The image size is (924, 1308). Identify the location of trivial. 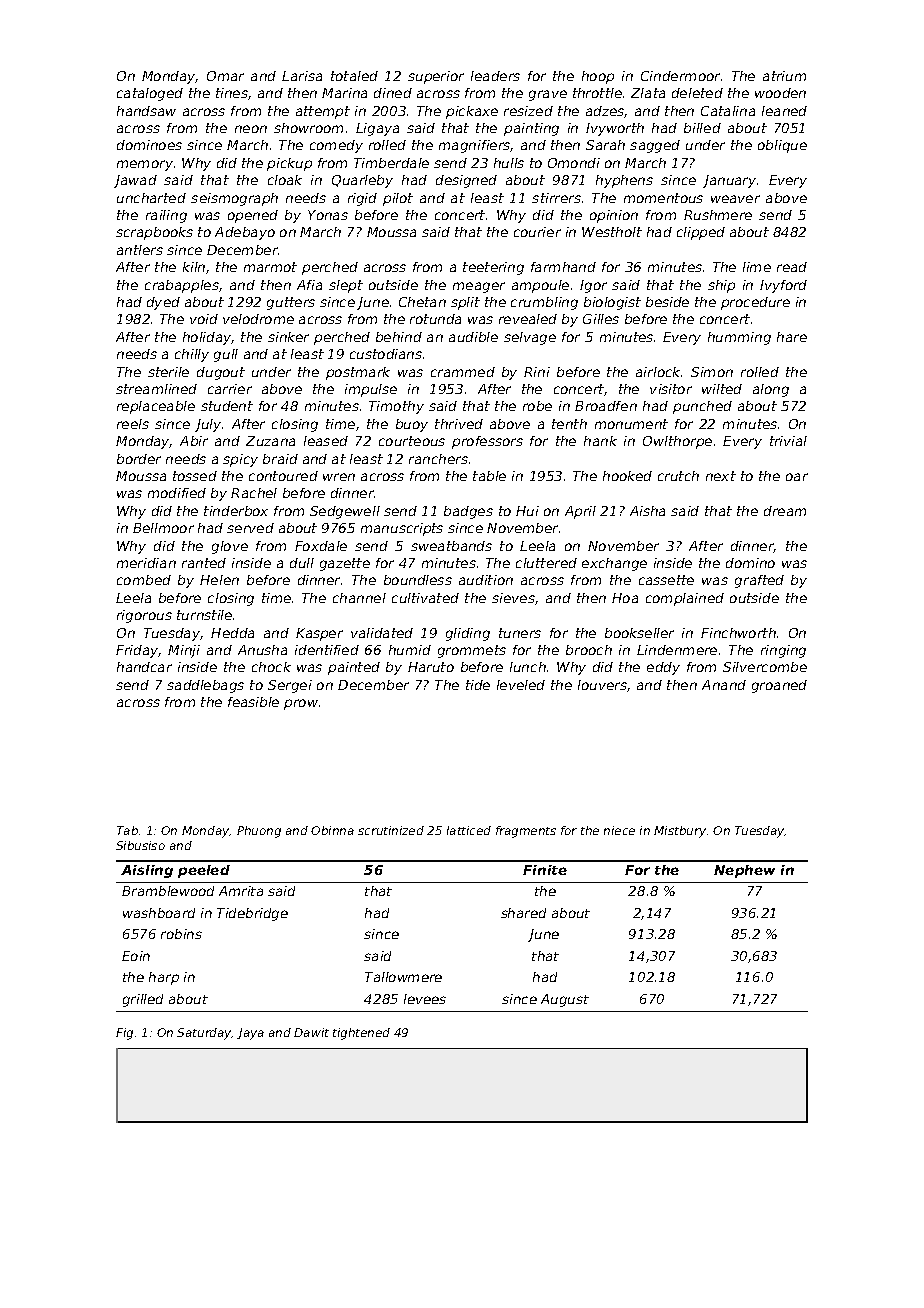
(788, 441).
